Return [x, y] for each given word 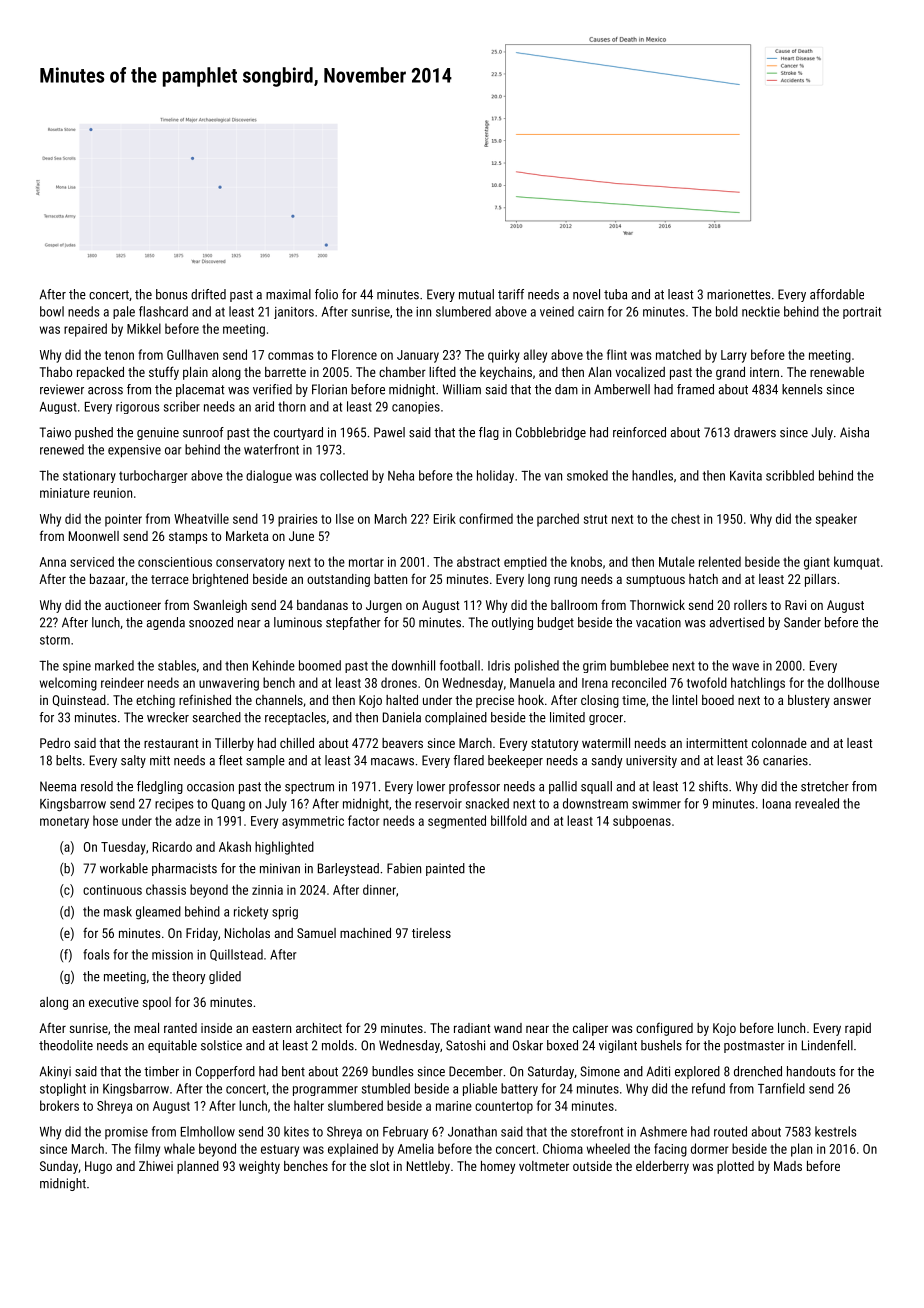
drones [399, 682]
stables [177, 665]
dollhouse [853, 682]
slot [379, 1166]
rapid [858, 1029]
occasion [210, 786]
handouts [811, 1071]
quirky [504, 356]
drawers [755, 432]
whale [179, 1148]
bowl [52, 311]
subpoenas [642, 822]
